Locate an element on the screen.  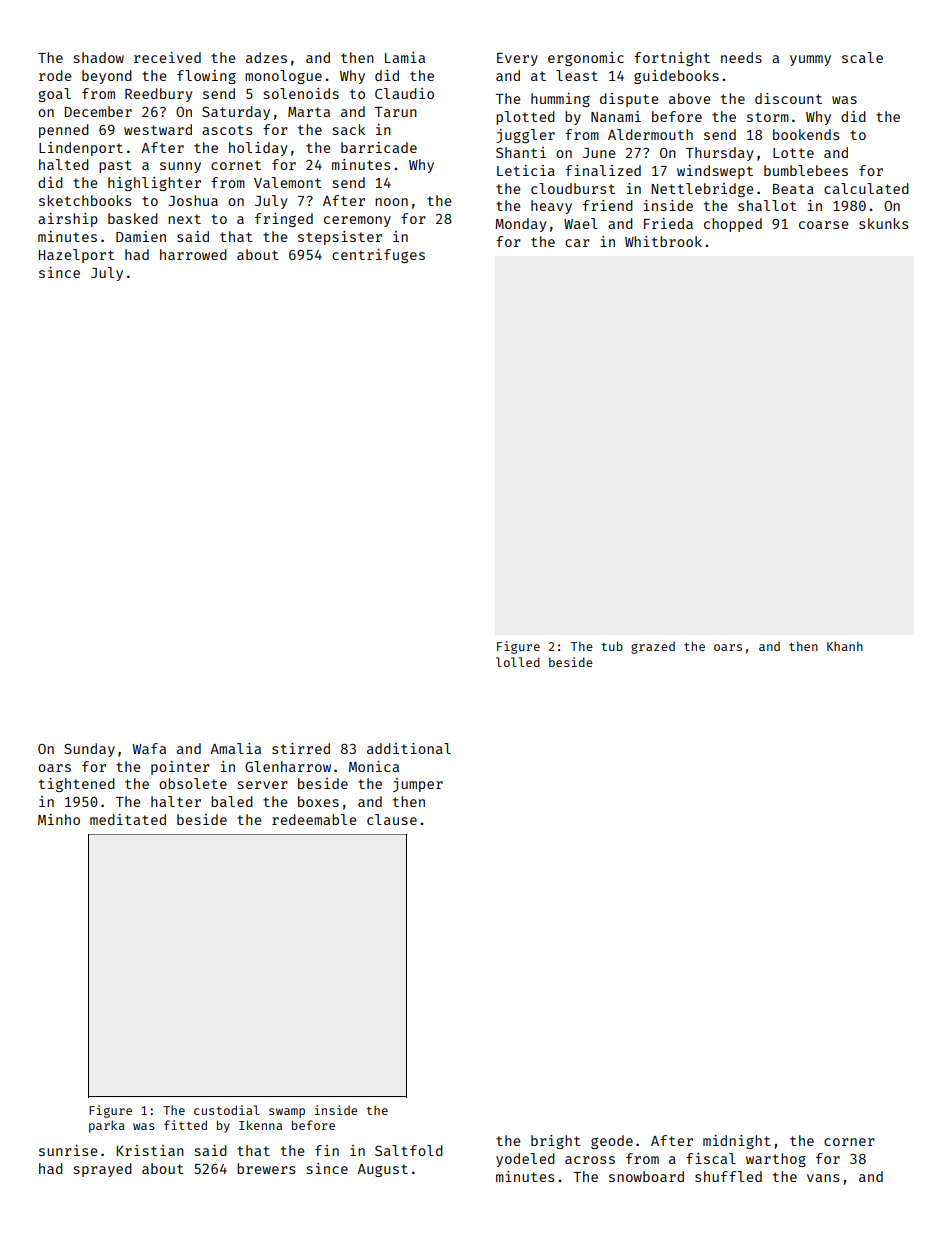
Saltfold is located at coordinates (409, 1150).
